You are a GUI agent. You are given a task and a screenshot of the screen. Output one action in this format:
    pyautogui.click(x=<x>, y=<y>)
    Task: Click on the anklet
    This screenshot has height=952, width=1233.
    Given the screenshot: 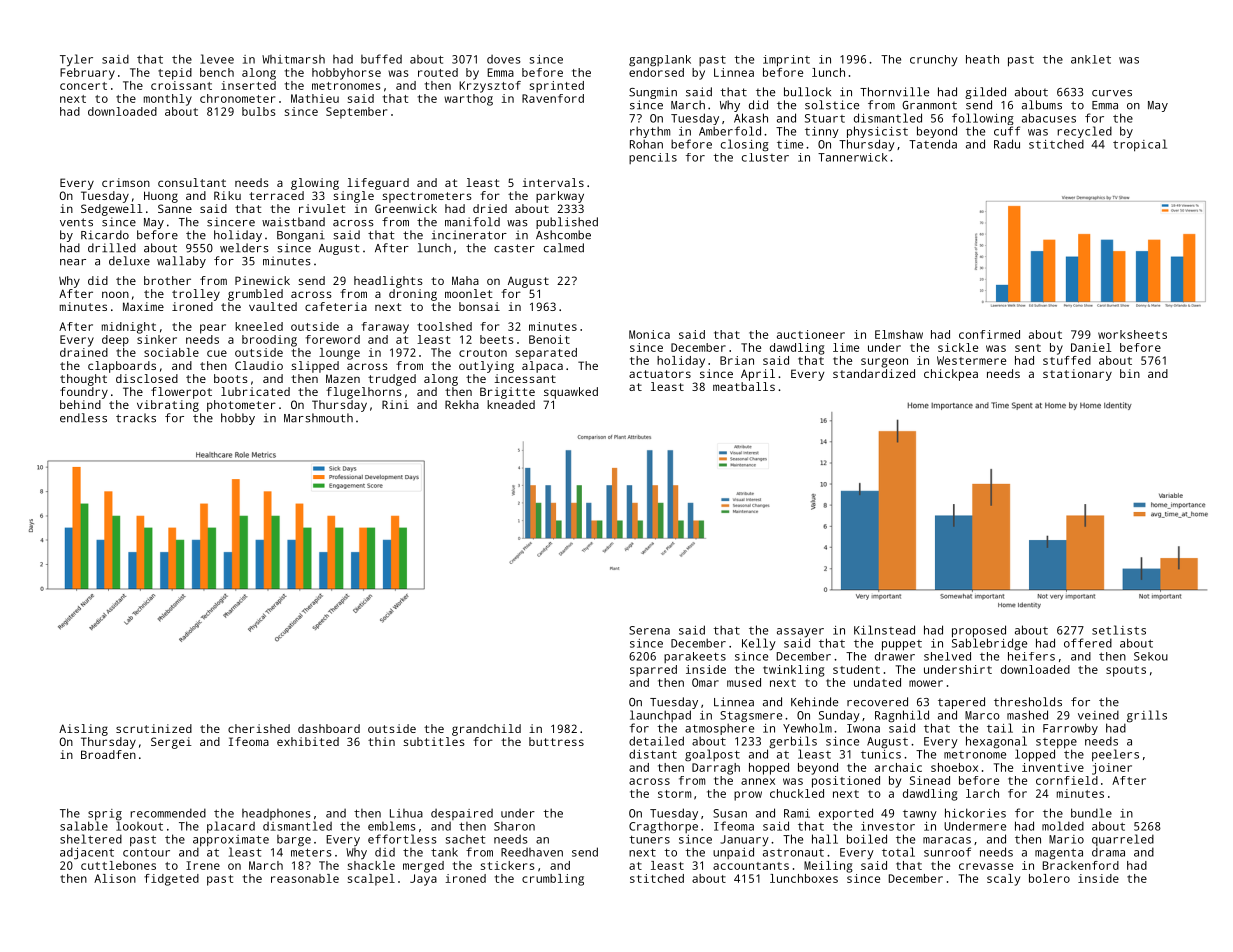 What is the action you would take?
    pyautogui.click(x=1091, y=59)
